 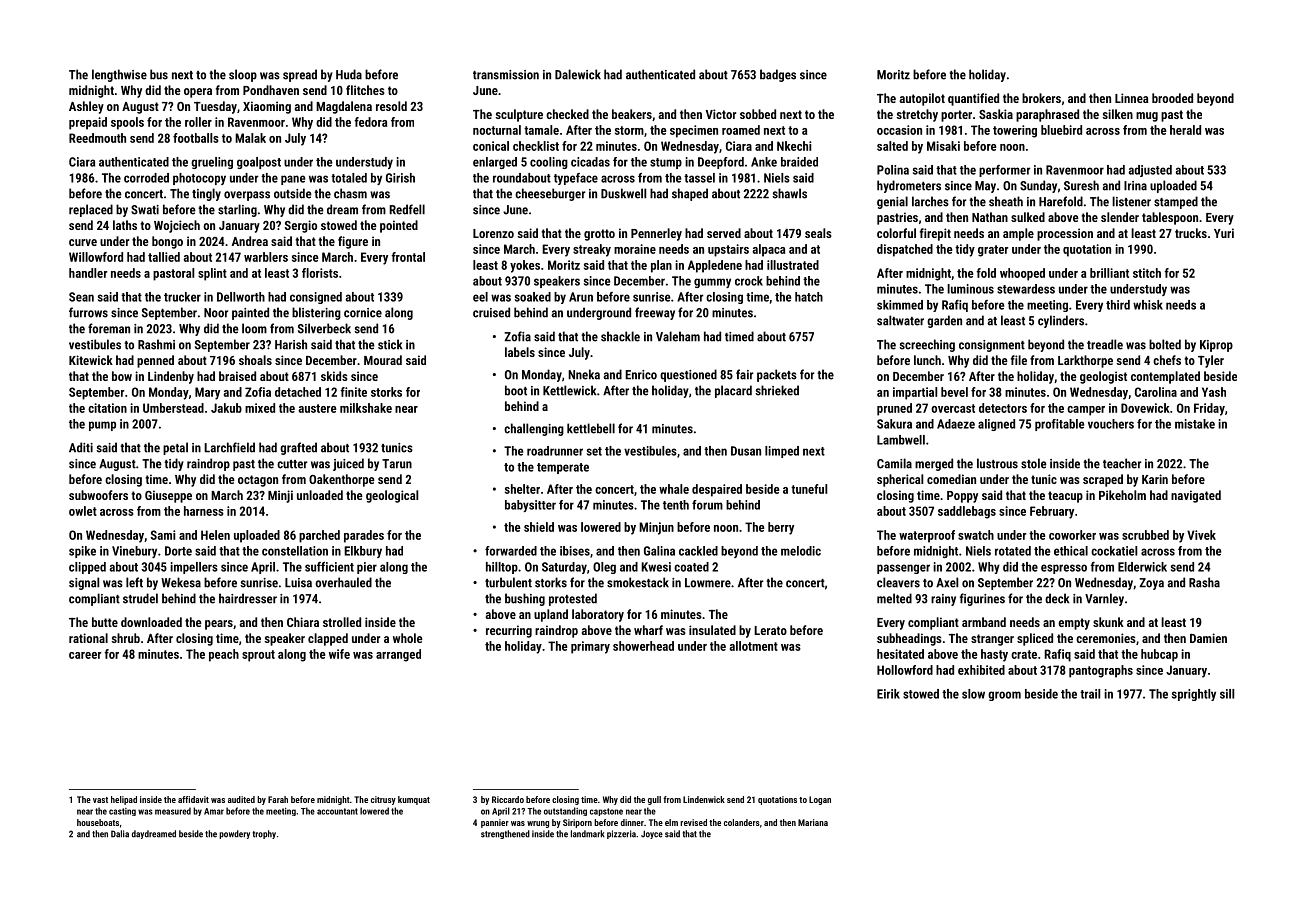 What do you see at coordinates (656, 528) in the document?
I see `Minjun` at bounding box center [656, 528].
